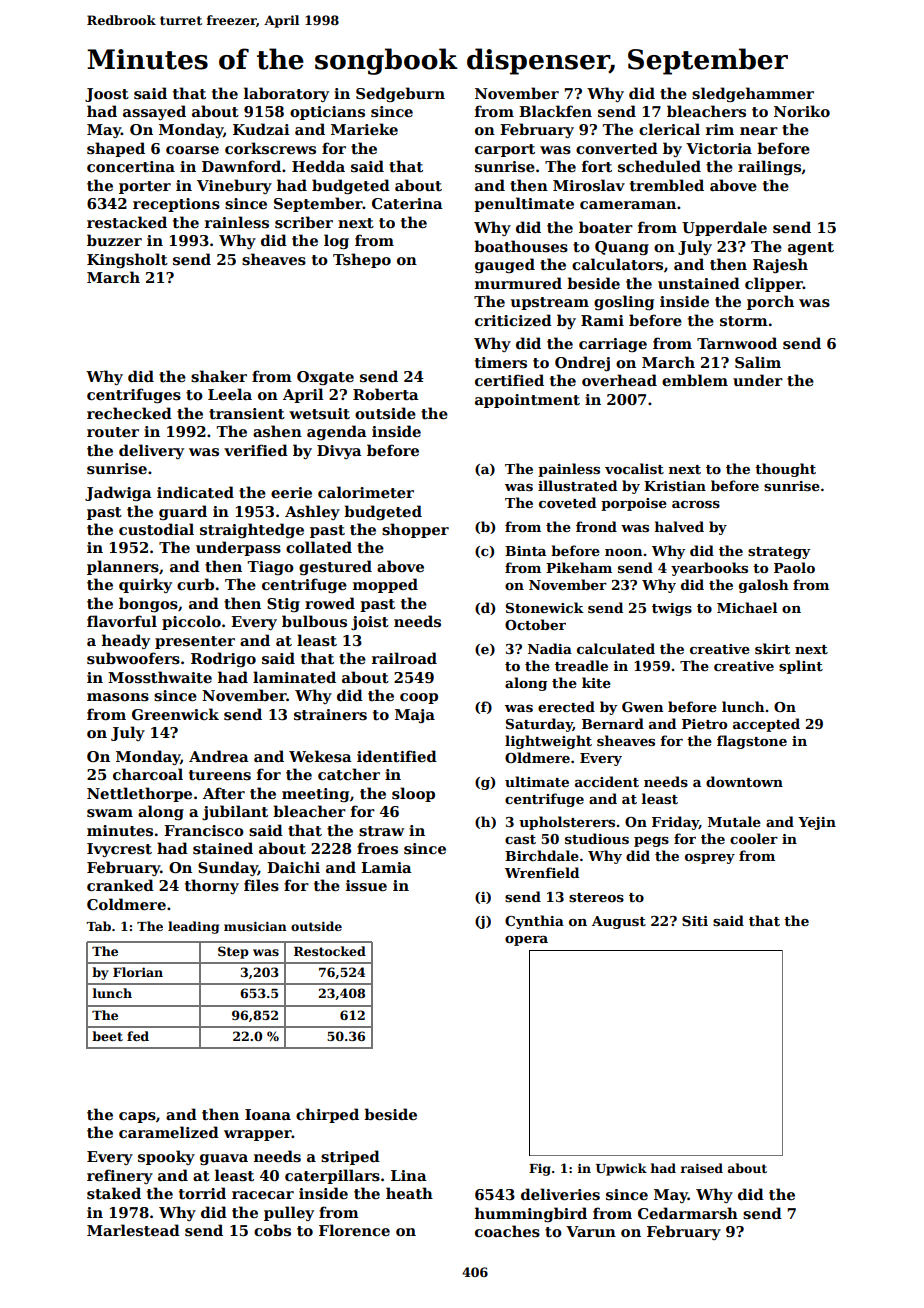  What do you see at coordinates (272, 1230) in the screenshot?
I see `cobs` at bounding box center [272, 1230].
